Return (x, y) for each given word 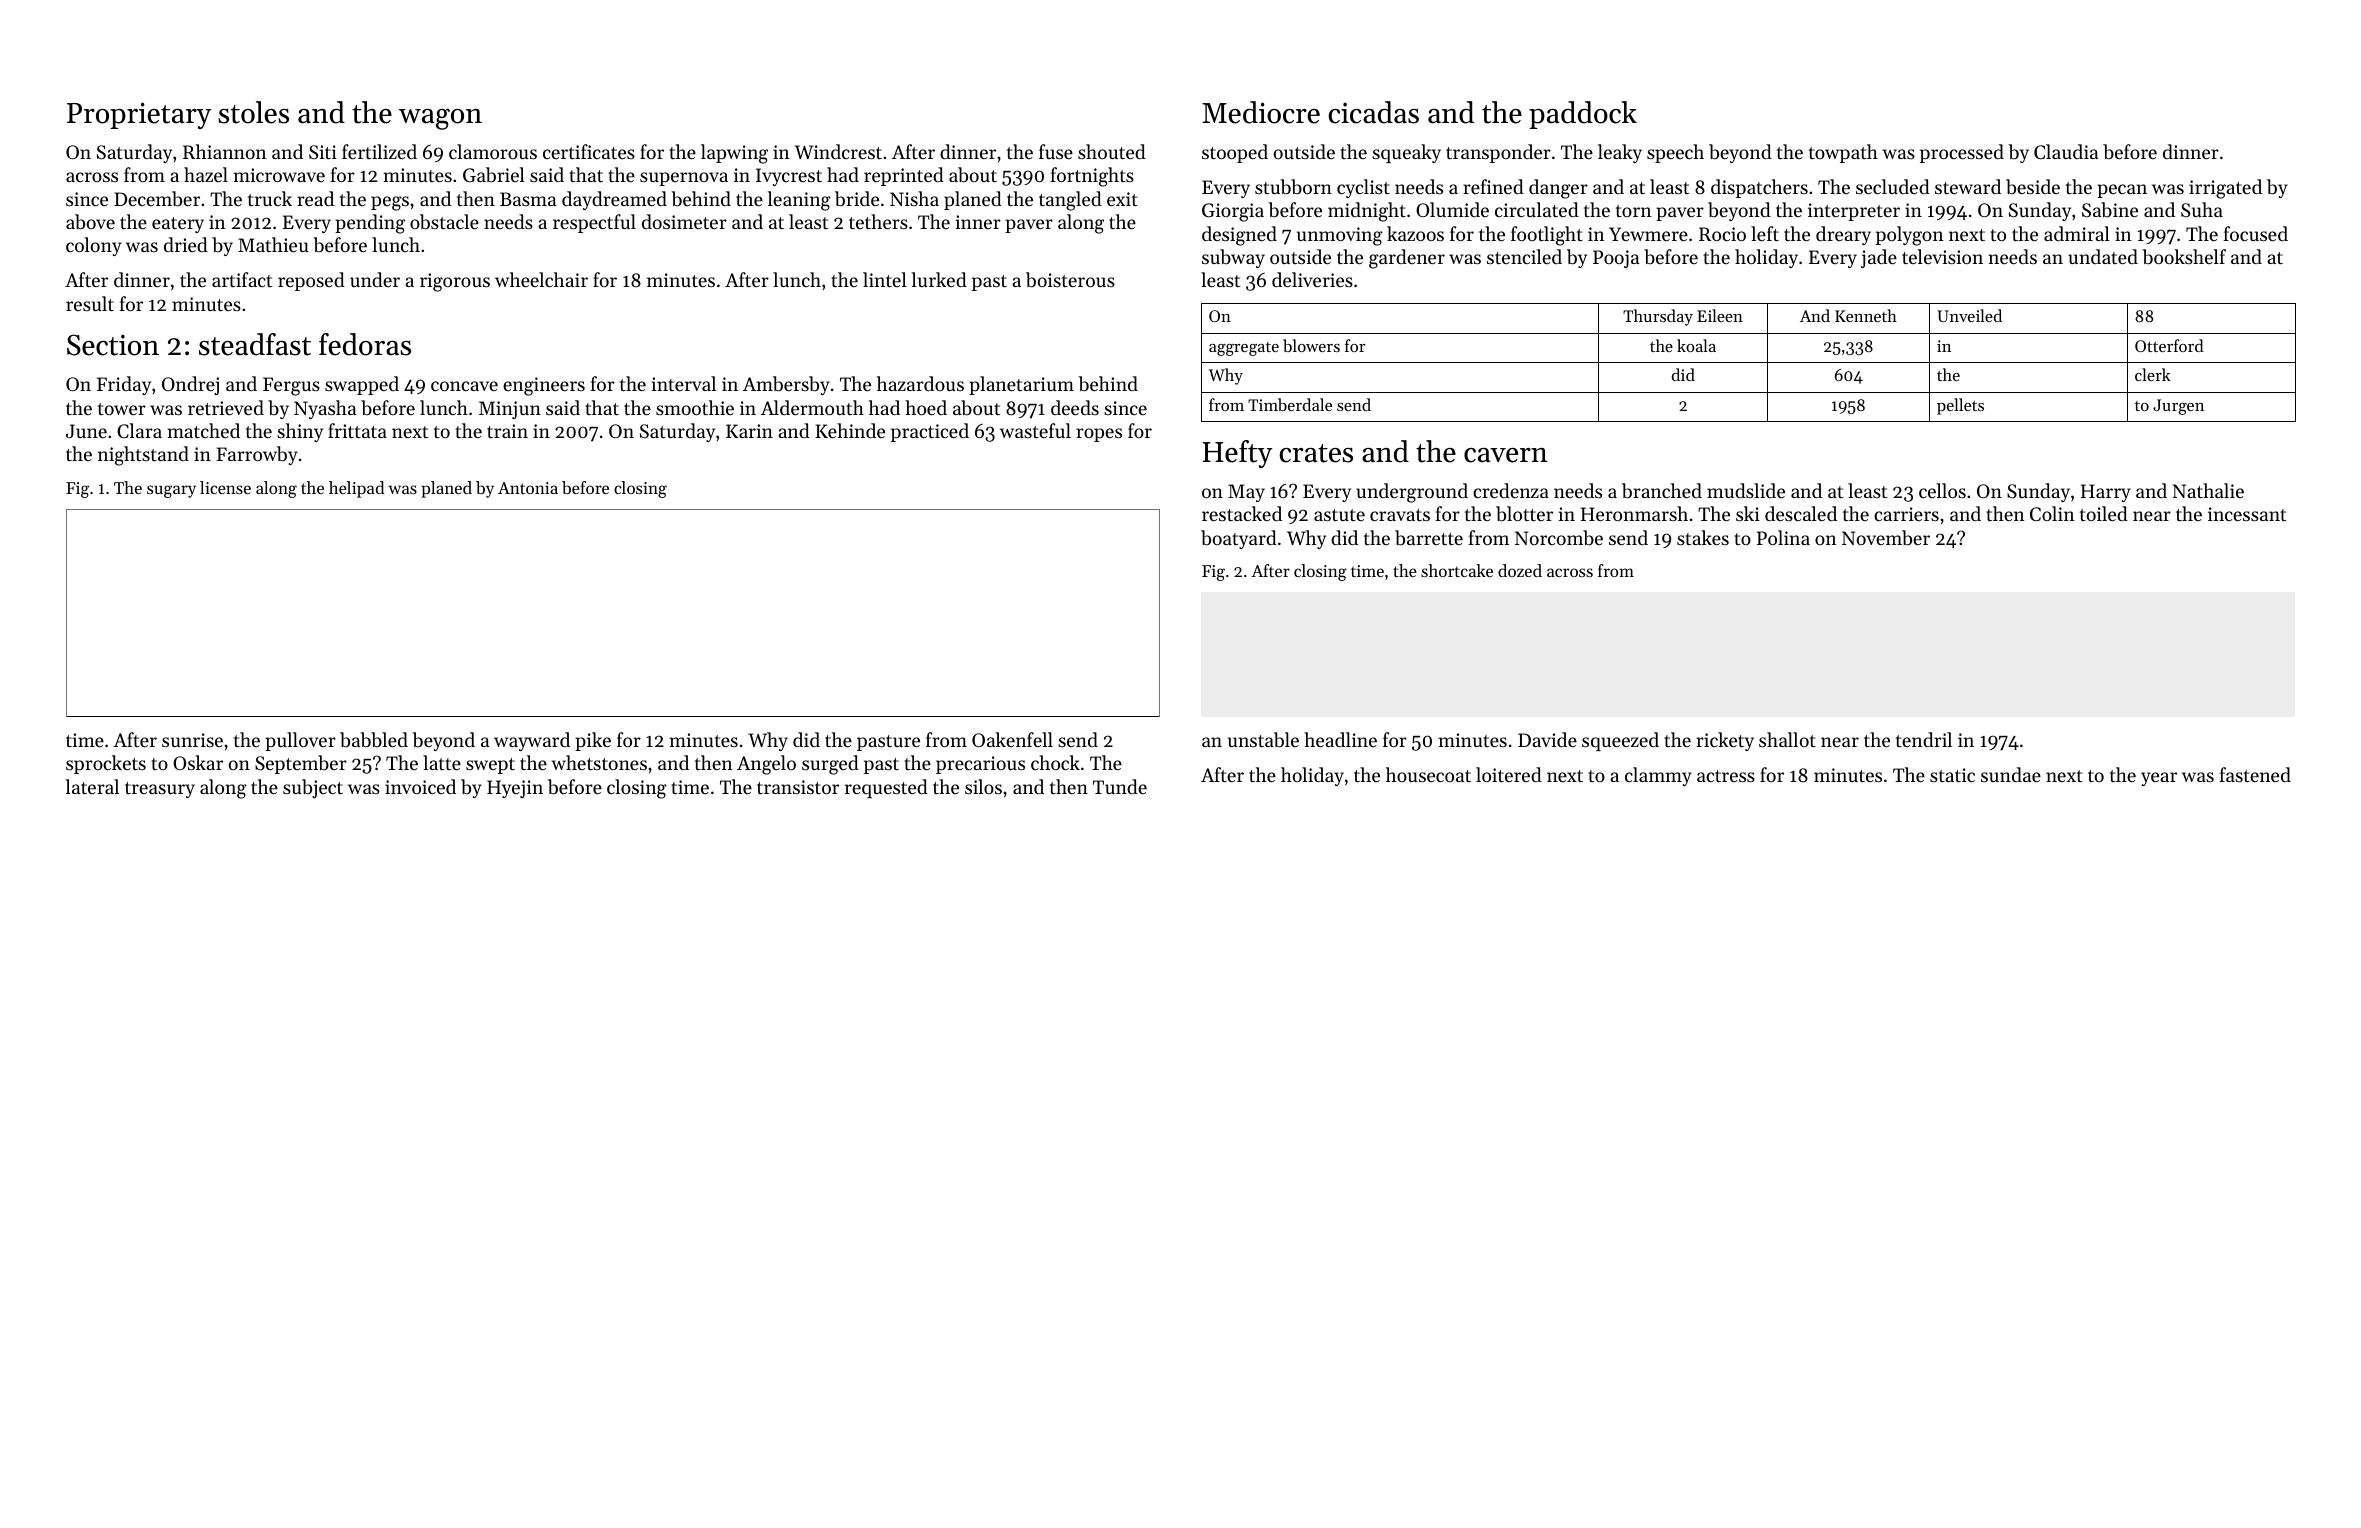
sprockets (106, 764)
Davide (1547, 739)
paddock (1583, 115)
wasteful (1035, 430)
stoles (253, 112)
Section (113, 345)
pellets (1960, 406)
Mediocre (1261, 112)
